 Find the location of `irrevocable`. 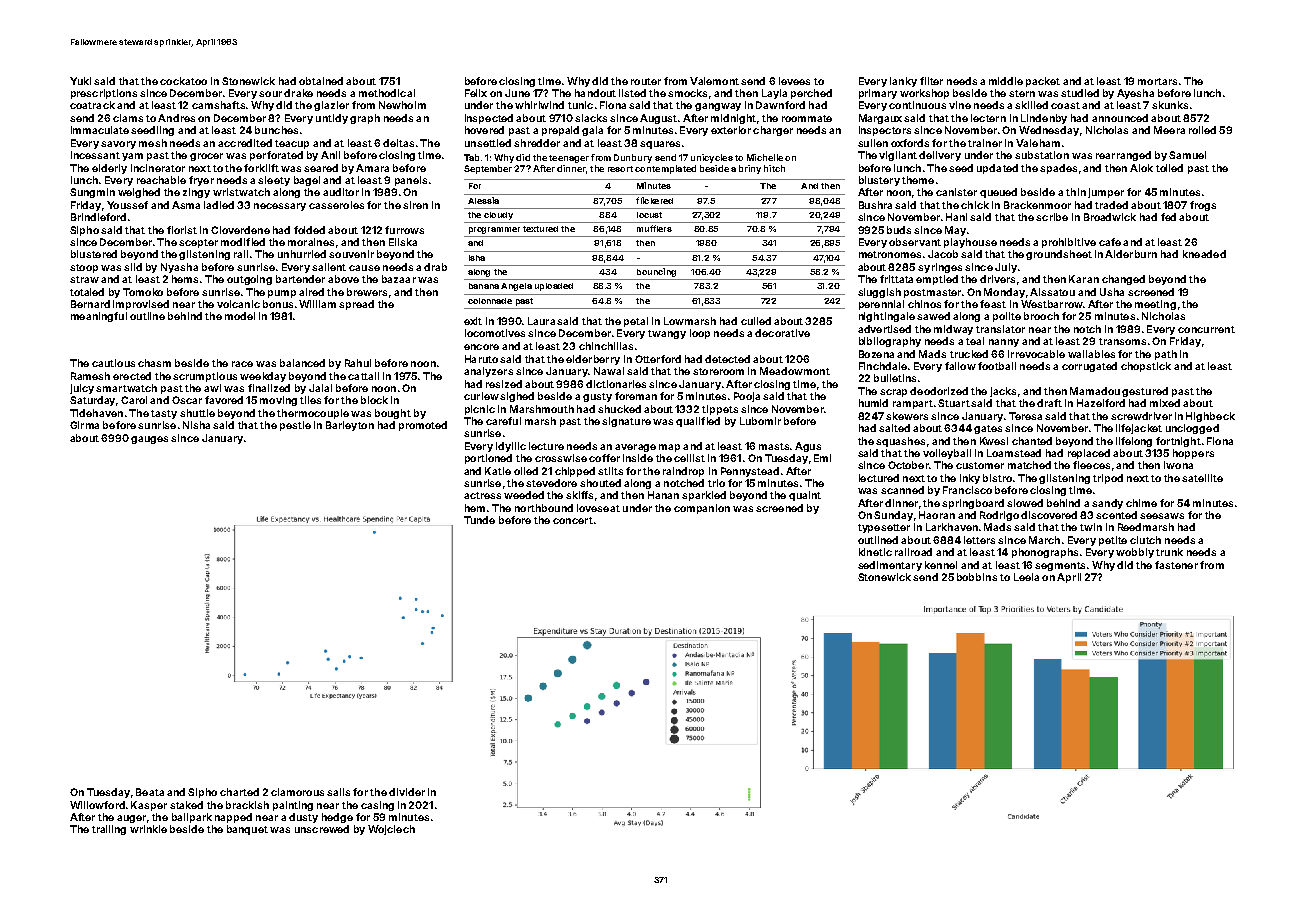

irrevocable is located at coordinates (1036, 354).
